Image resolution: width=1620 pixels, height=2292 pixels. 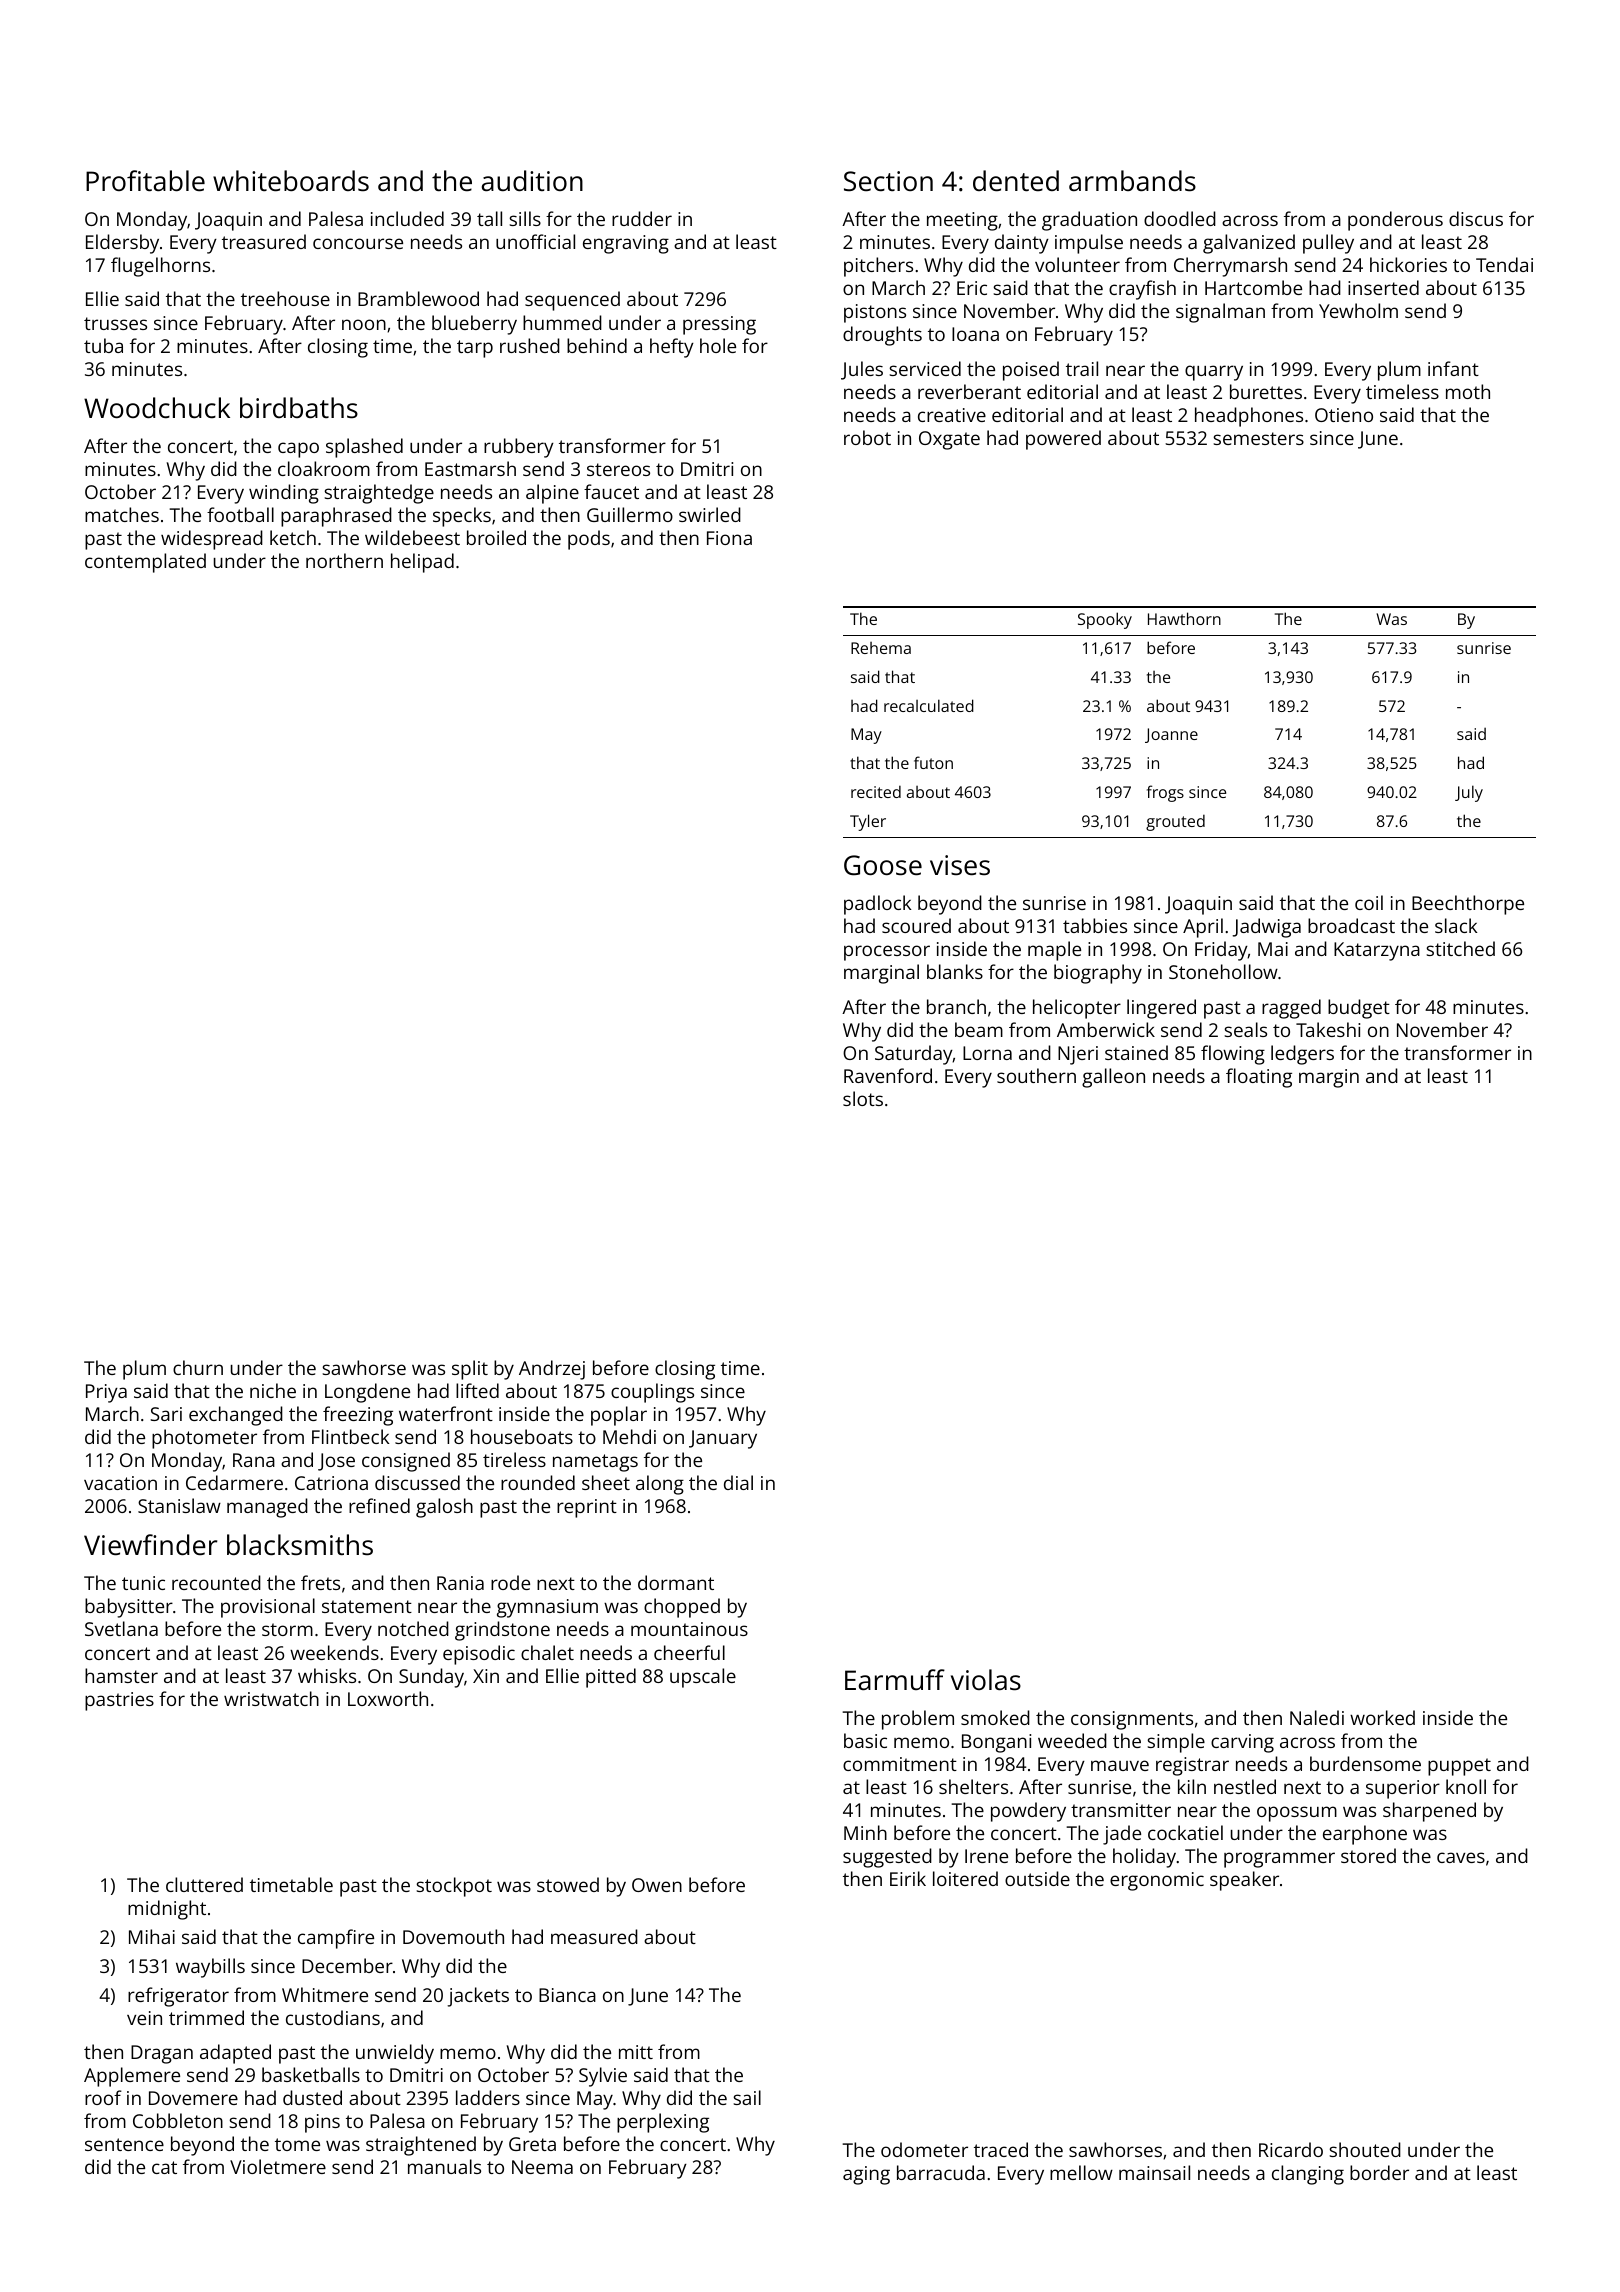 I want to click on Section, so click(x=888, y=181).
